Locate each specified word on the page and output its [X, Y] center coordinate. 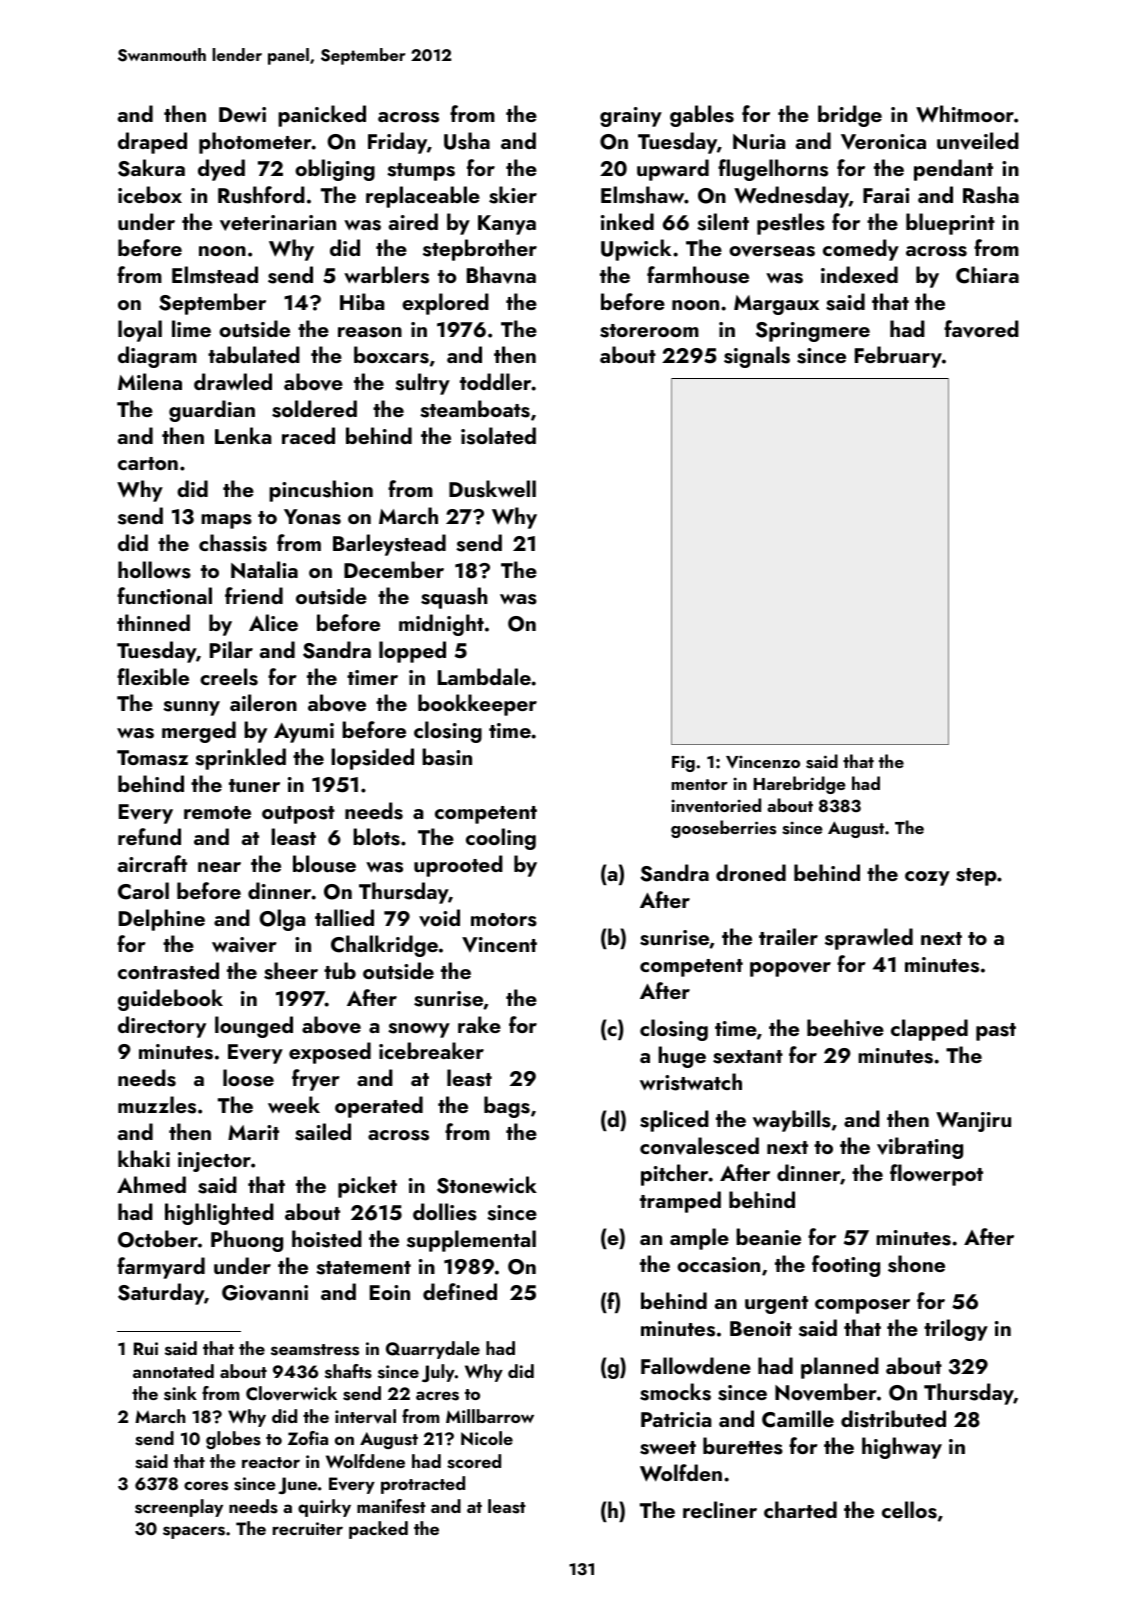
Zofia [308, 1438]
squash [454, 598]
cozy [927, 878]
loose [248, 1078]
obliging [335, 170]
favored [981, 329]
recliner [720, 1509]
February [898, 357]
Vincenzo [763, 762]
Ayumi [304, 733]
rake [479, 1024]
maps [226, 521]
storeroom [649, 331]
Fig [683, 763]
